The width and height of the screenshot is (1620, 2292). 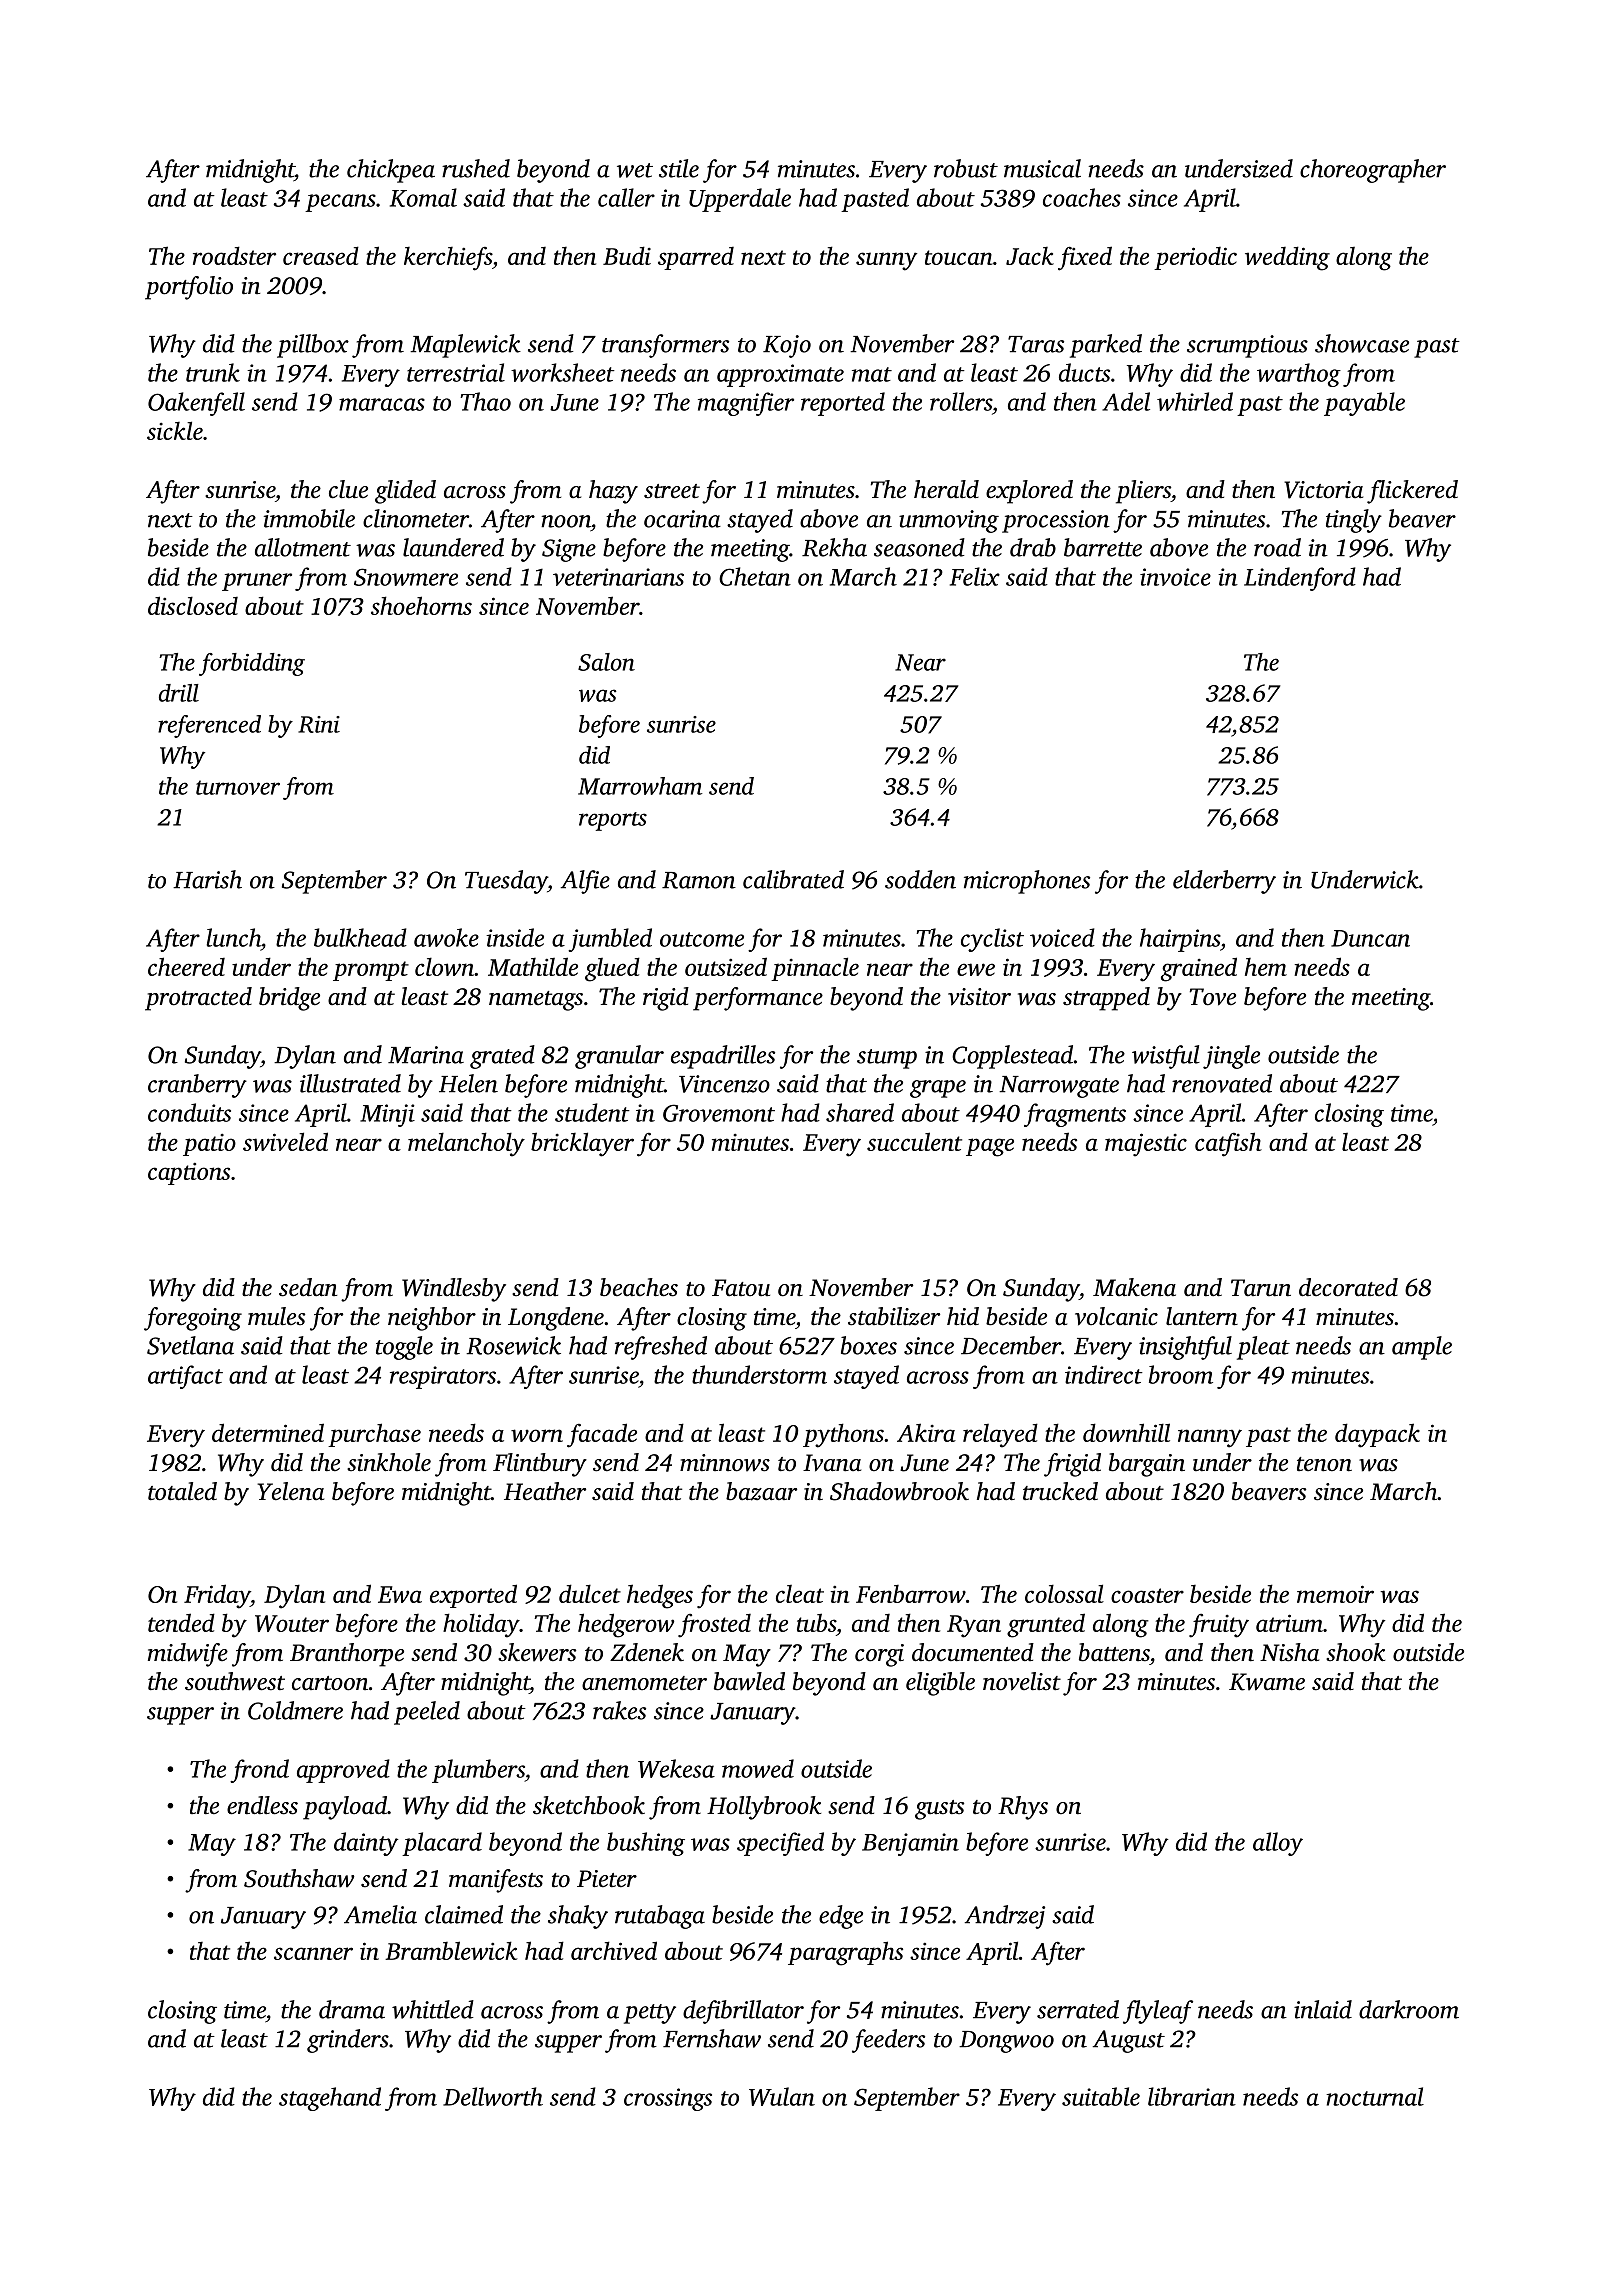 What do you see at coordinates (252, 664) in the screenshot?
I see `forbidding` at bounding box center [252, 664].
